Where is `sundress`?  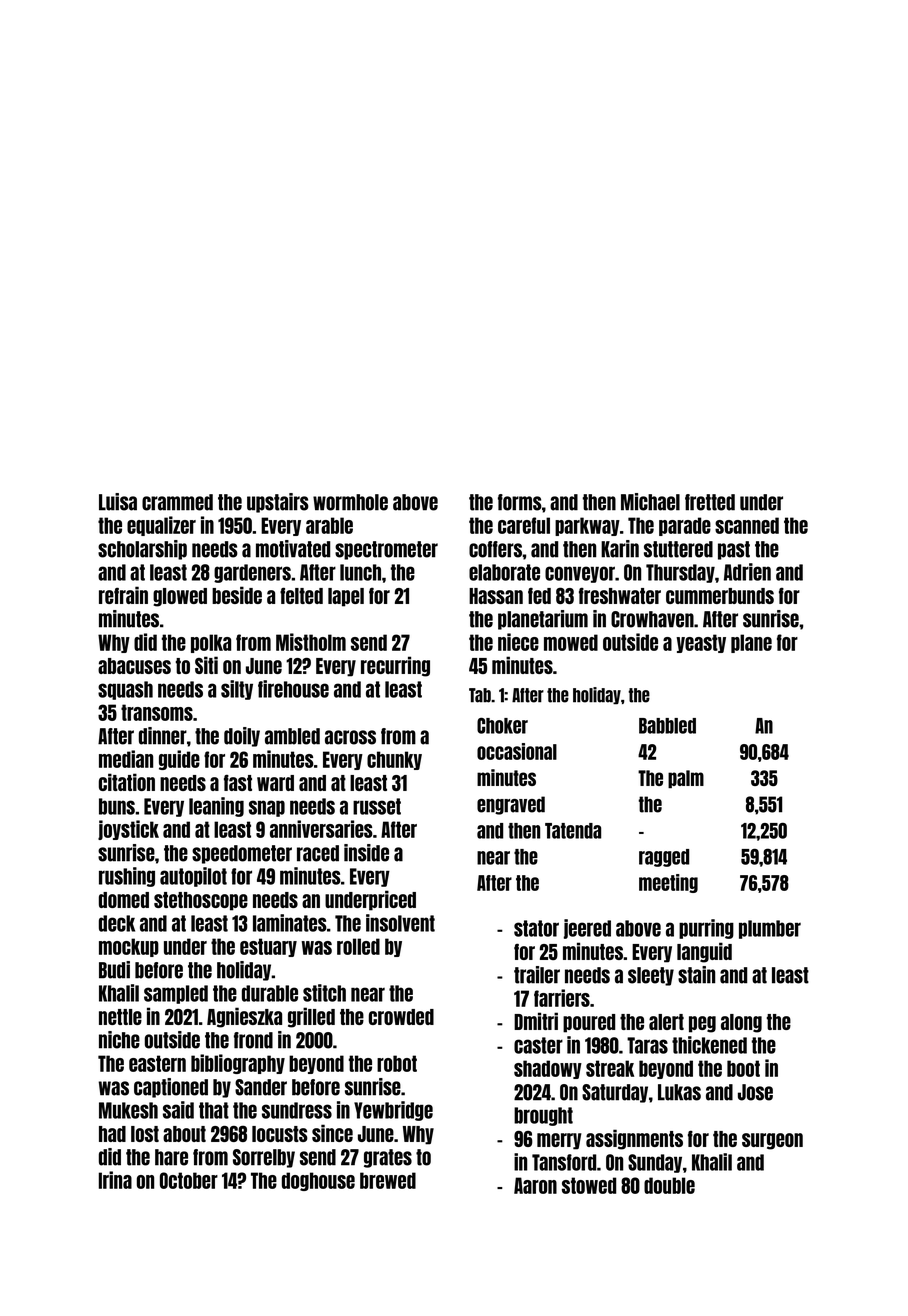
sundress is located at coordinates (297, 1110).
